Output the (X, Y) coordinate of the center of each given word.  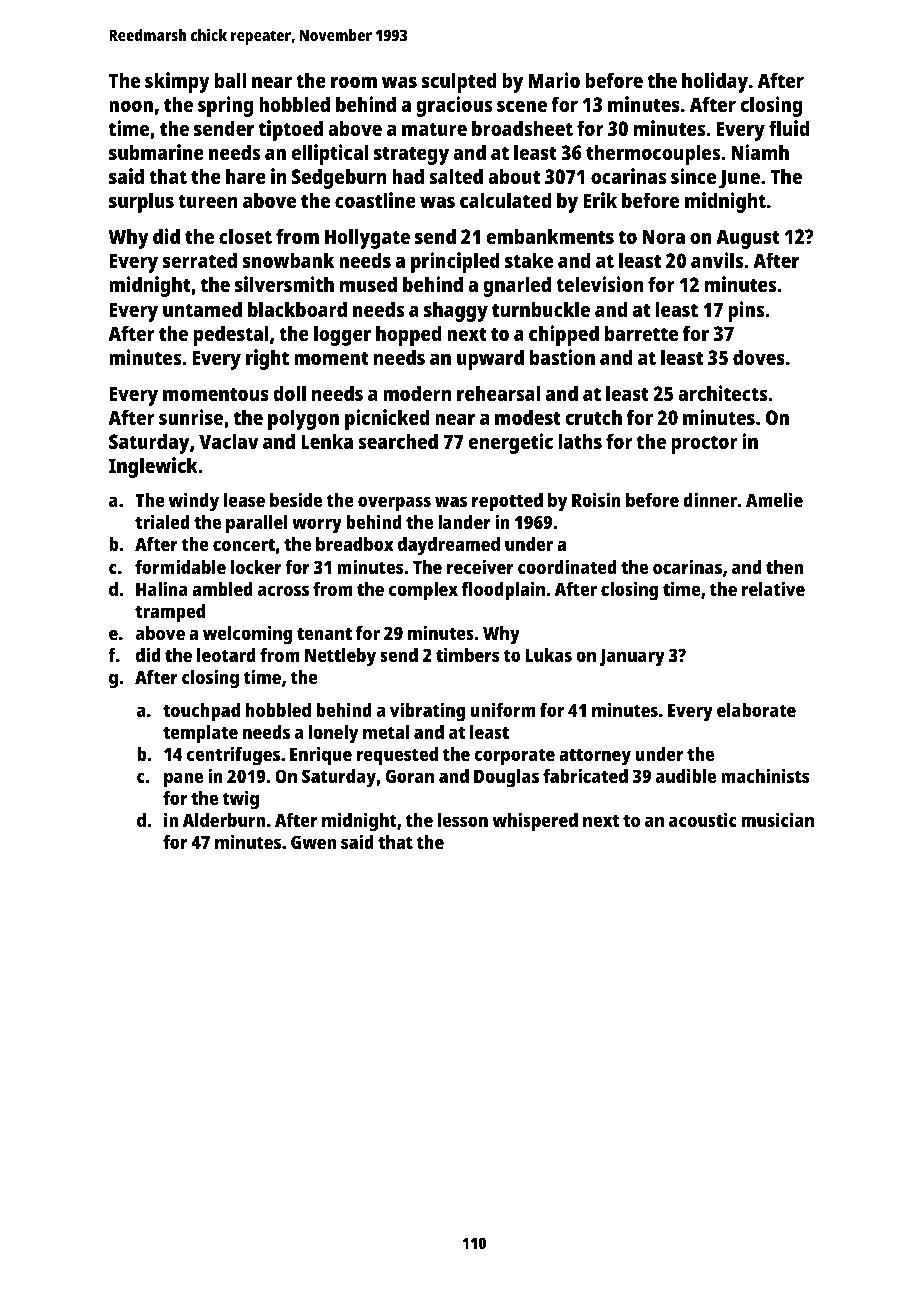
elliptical (330, 154)
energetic (510, 443)
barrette (641, 333)
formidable (180, 566)
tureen (207, 201)
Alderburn (224, 820)
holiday (715, 82)
